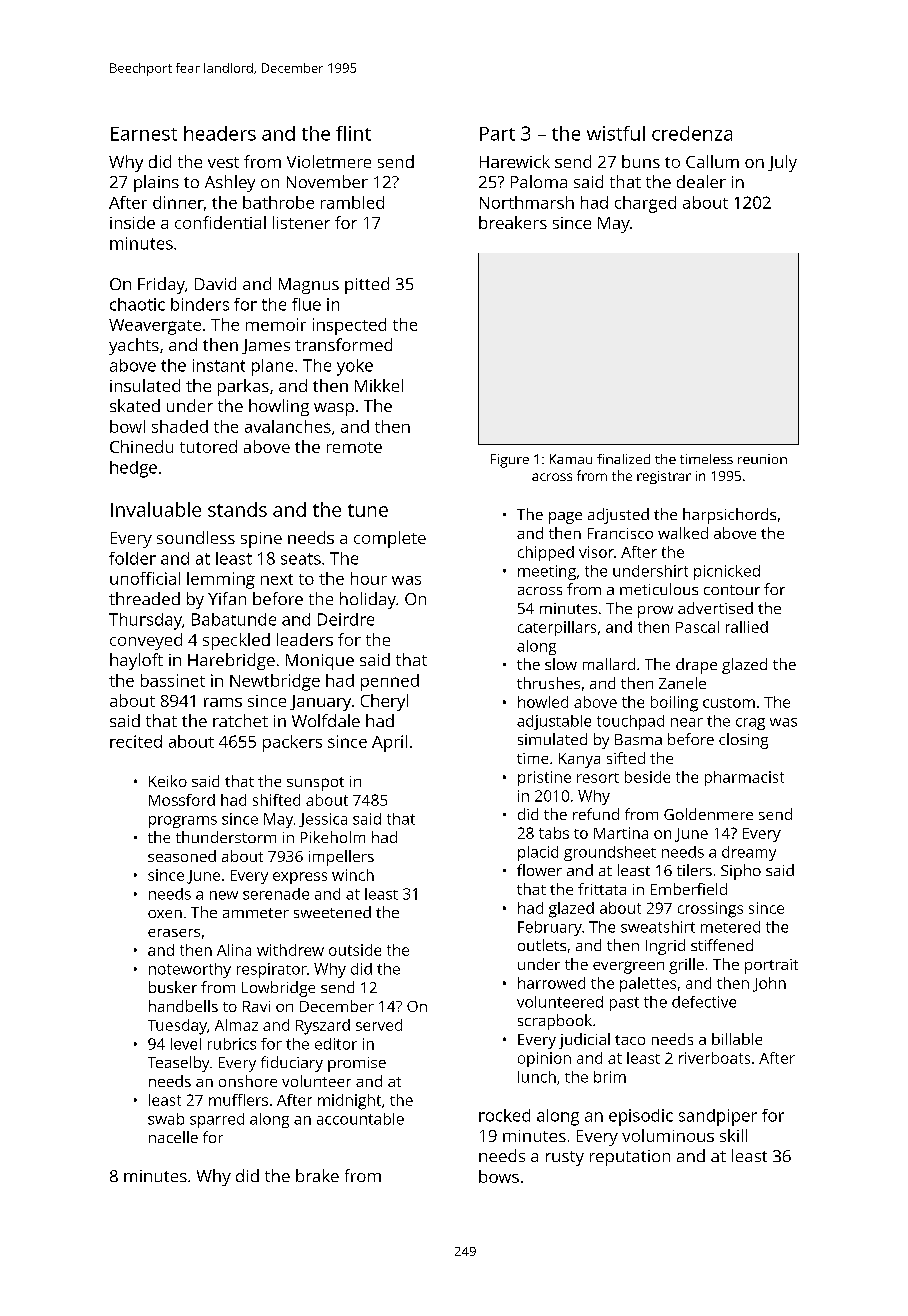 This screenshot has height=1316, width=908. I want to click on skill, so click(733, 1135).
